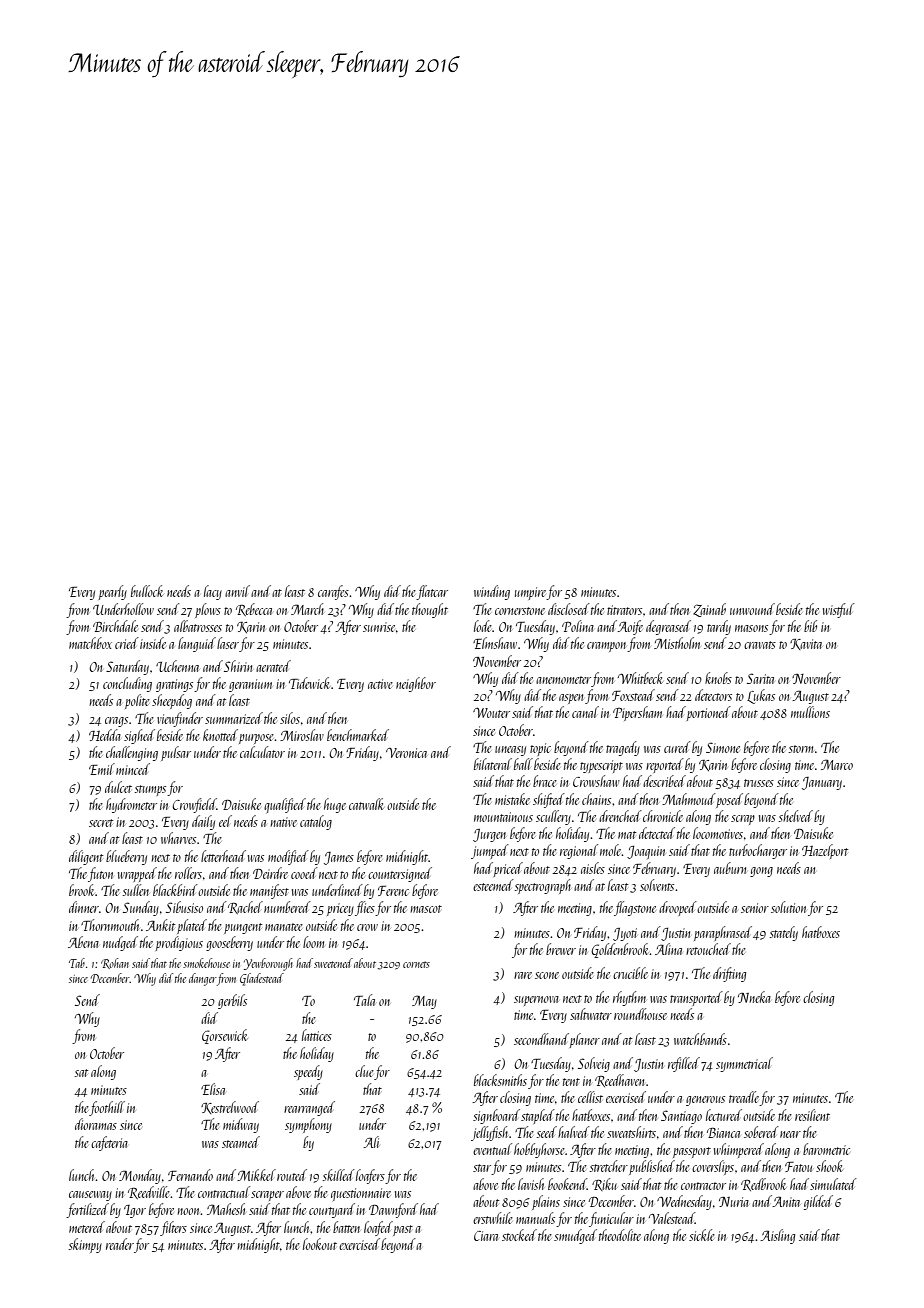  Describe the element at coordinates (495, 643) in the screenshot. I see `Elmshaw` at that location.
